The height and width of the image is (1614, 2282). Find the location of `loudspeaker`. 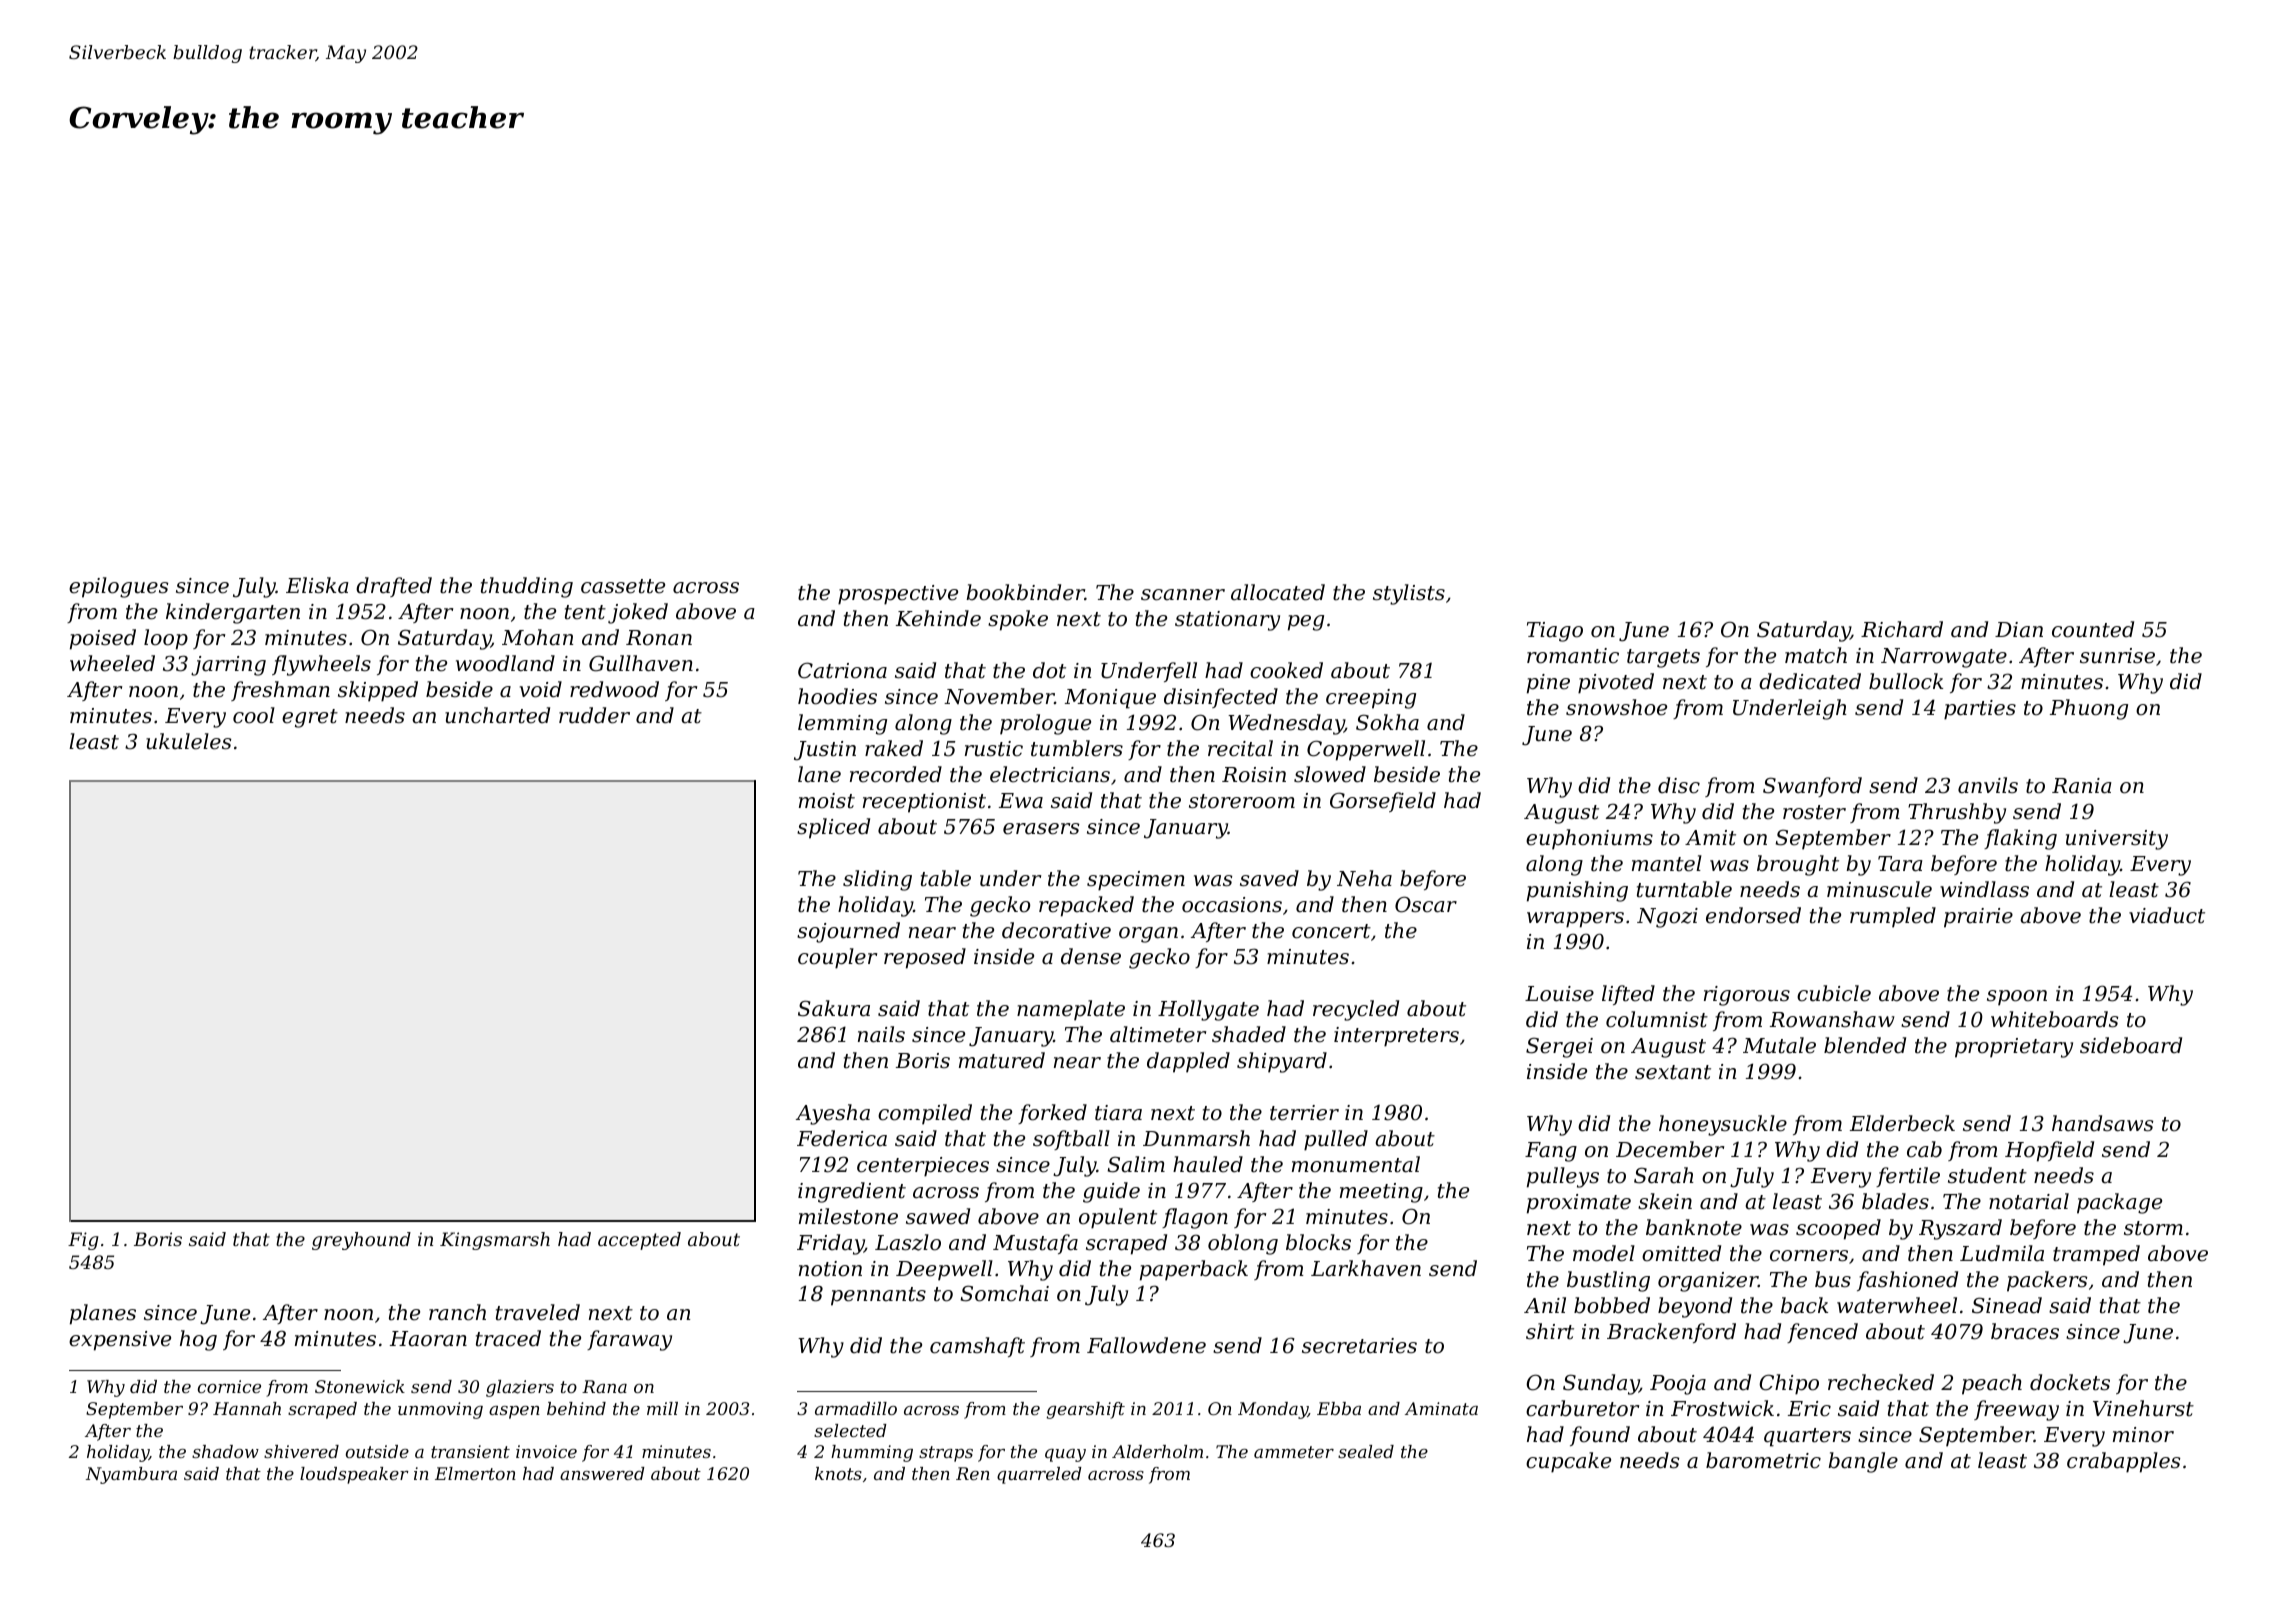

loudspeaker is located at coordinates (354, 1475).
